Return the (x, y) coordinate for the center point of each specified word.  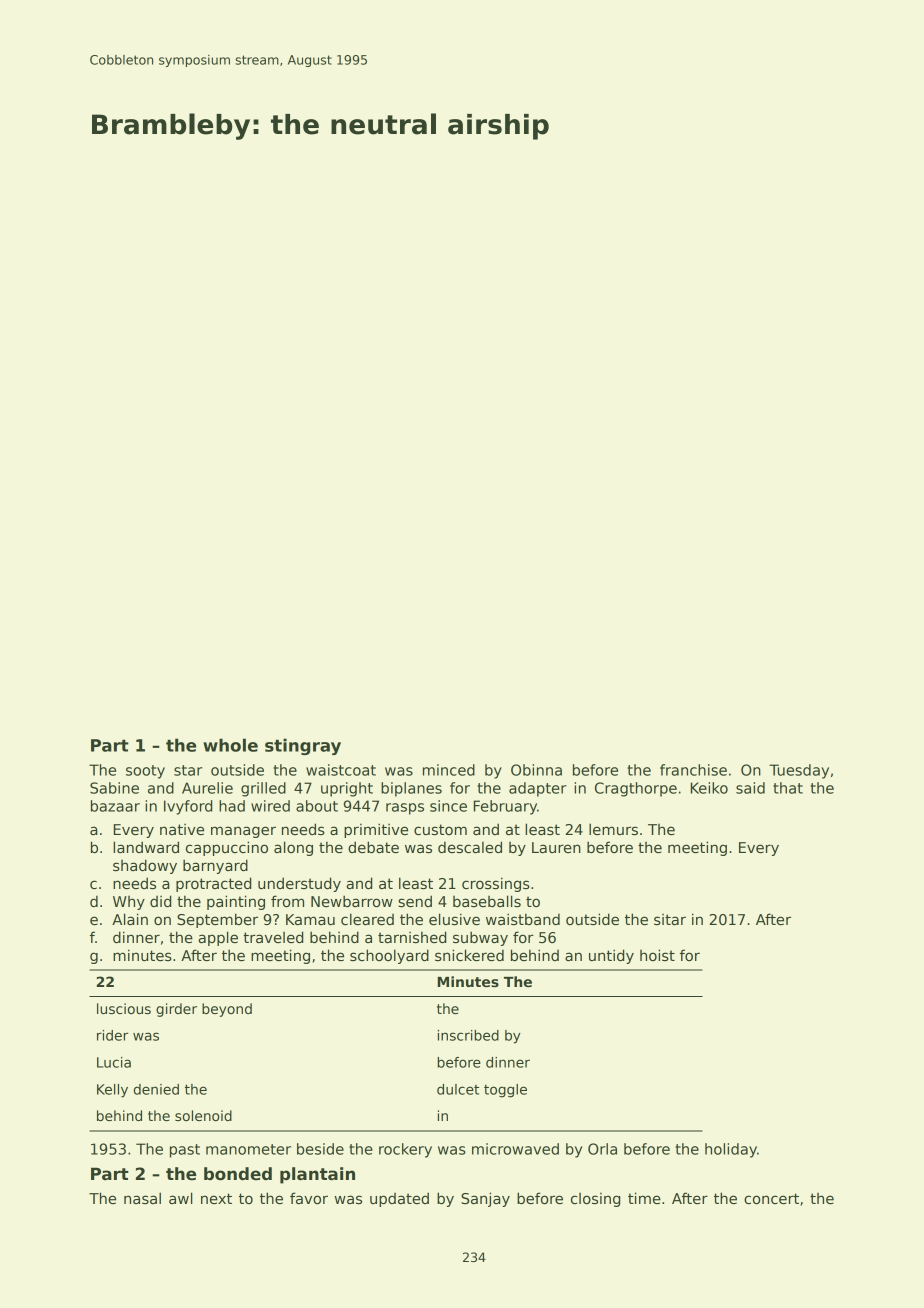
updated (399, 1199)
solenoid (203, 1115)
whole (230, 745)
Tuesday (799, 771)
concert (771, 1198)
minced (449, 770)
